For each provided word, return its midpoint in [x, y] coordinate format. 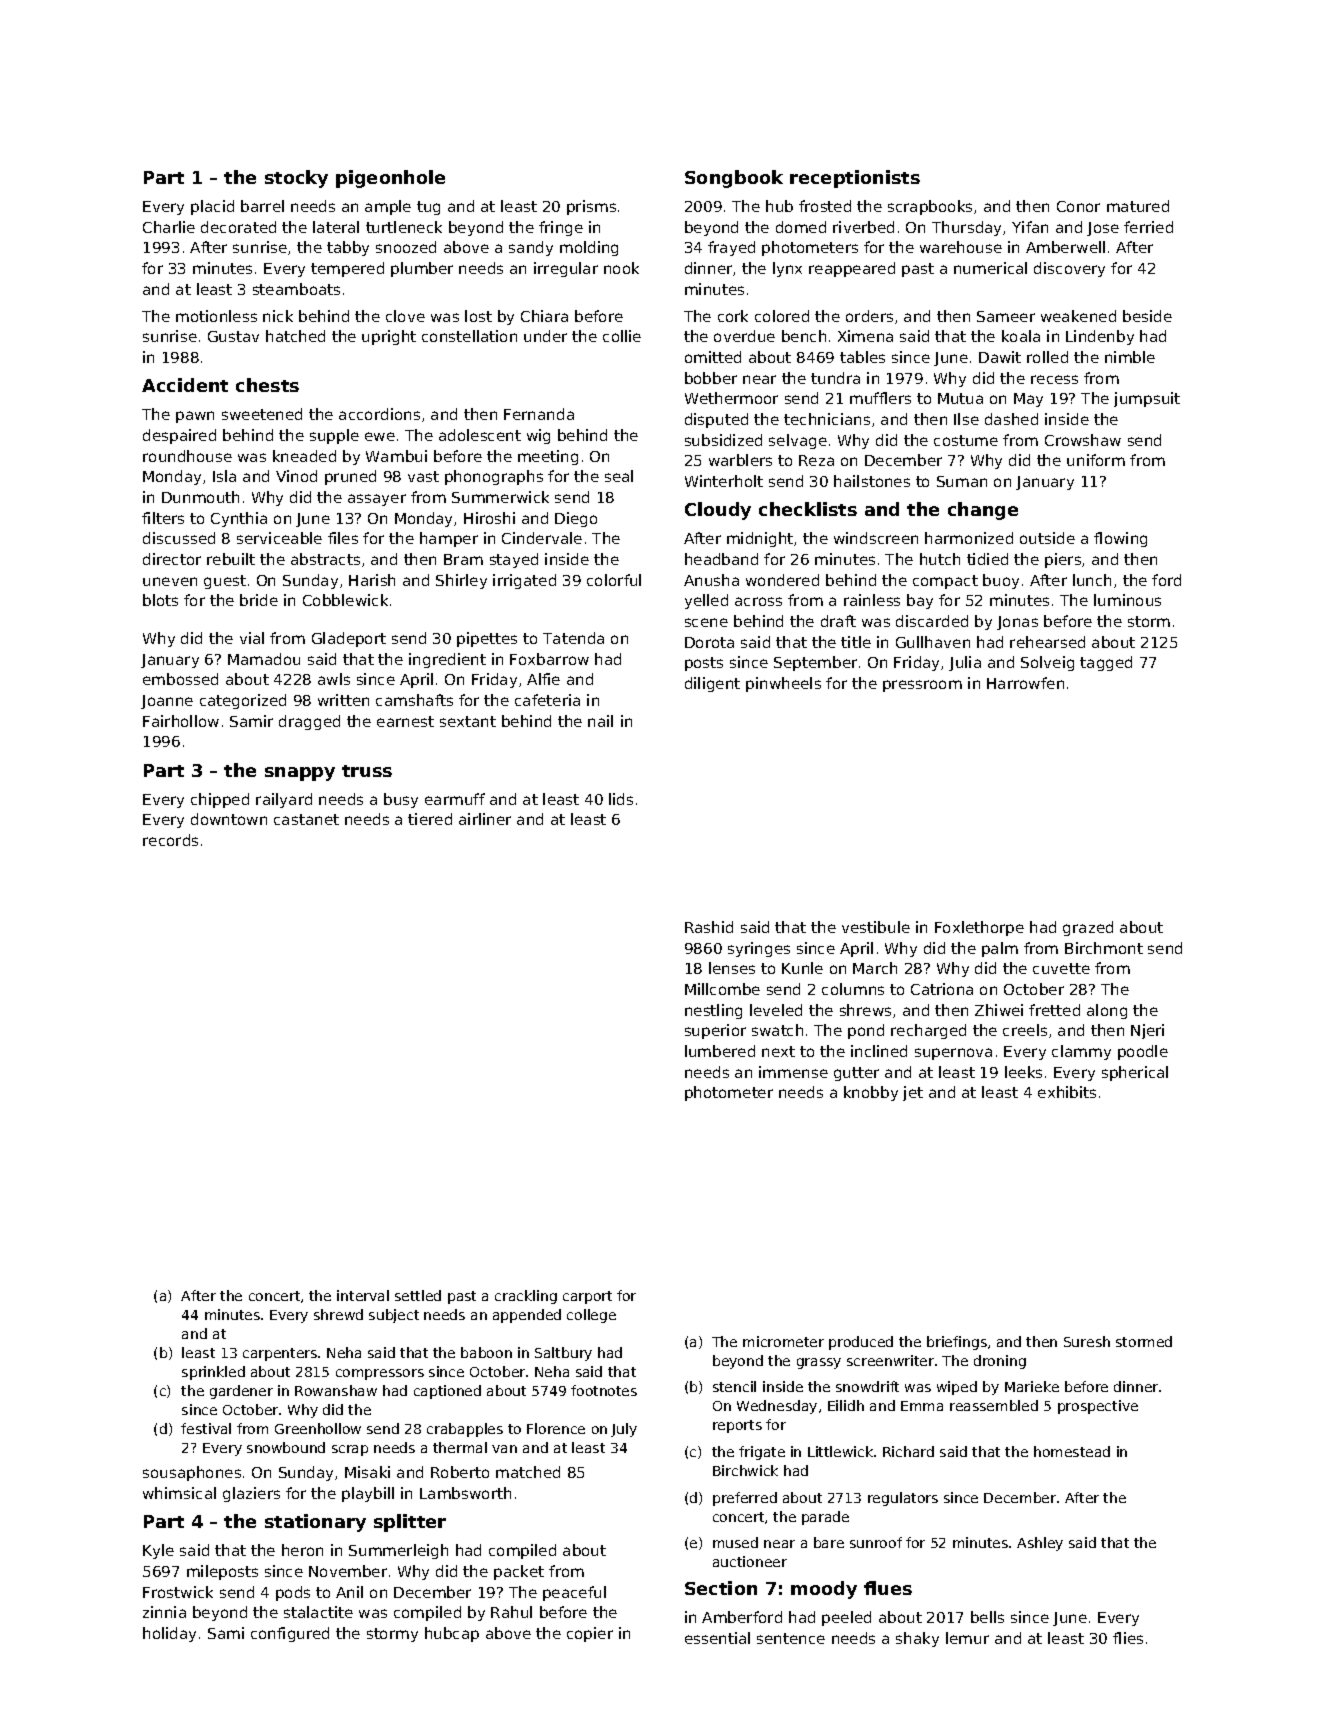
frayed [731, 248]
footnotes [604, 1390]
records [170, 840]
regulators [903, 1499]
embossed [180, 679]
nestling [713, 1011]
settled [418, 1295]
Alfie [543, 679]
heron [302, 1550]
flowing [1120, 539]
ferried [1148, 227]
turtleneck [404, 227]
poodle [1143, 1052]
